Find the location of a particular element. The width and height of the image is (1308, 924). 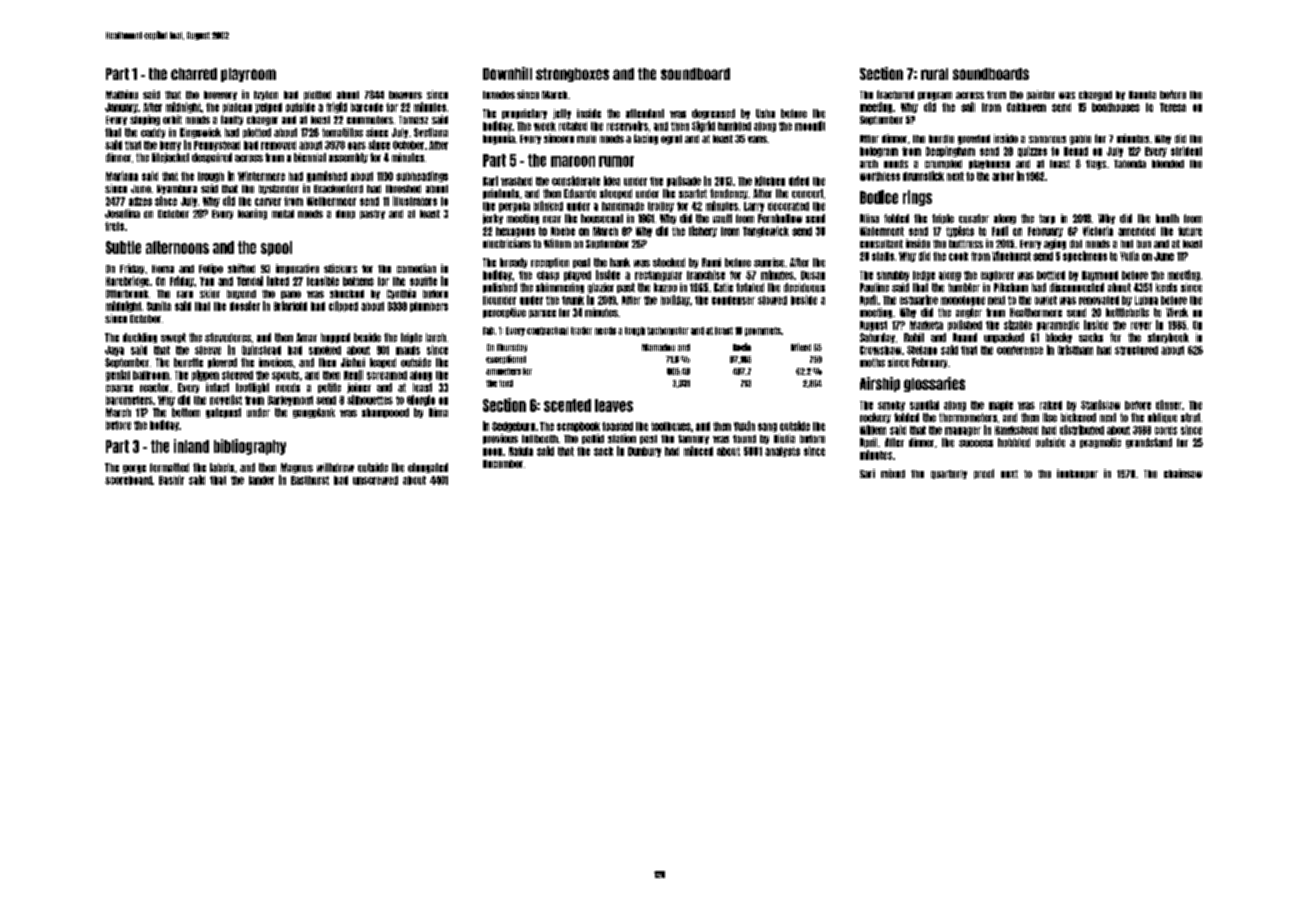

conference is located at coordinates (1020, 350).
